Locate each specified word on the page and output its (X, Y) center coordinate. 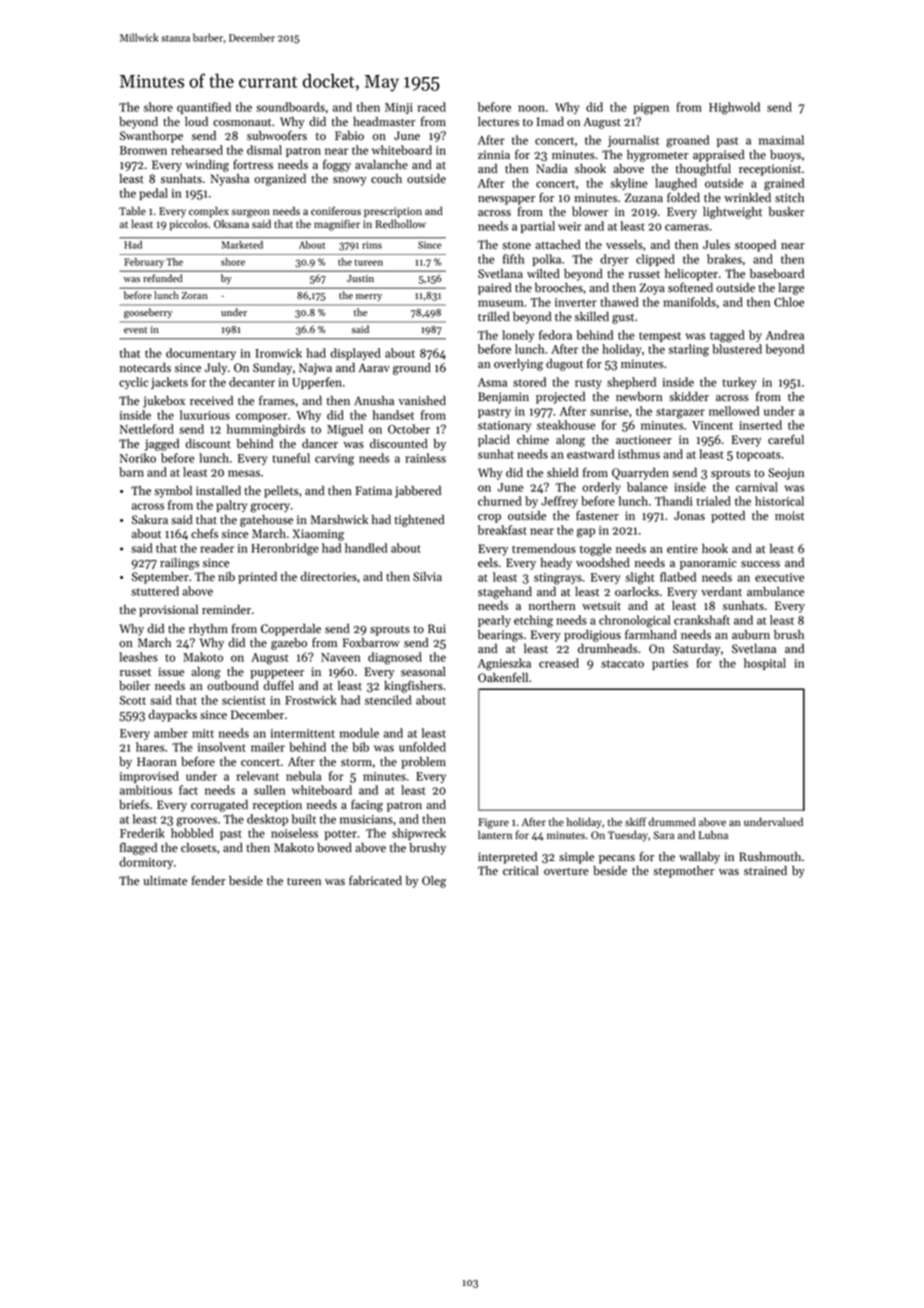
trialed (714, 501)
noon (531, 108)
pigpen (651, 109)
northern (552, 606)
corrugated (219, 806)
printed (257, 578)
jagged (162, 445)
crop (489, 518)
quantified (204, 108)
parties (670, 664)
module (359, 733)
